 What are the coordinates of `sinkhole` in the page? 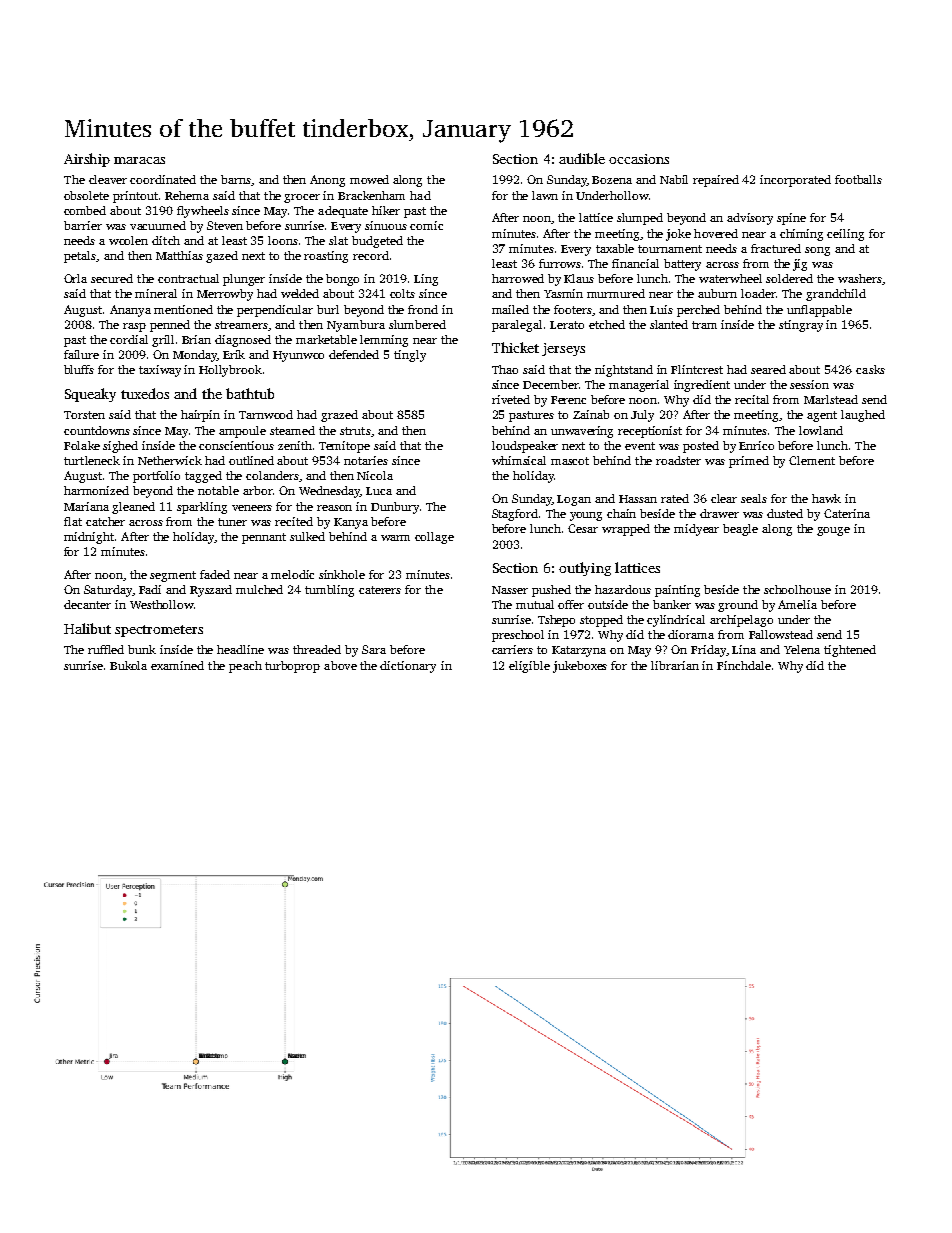 It's located at (342, 574).
